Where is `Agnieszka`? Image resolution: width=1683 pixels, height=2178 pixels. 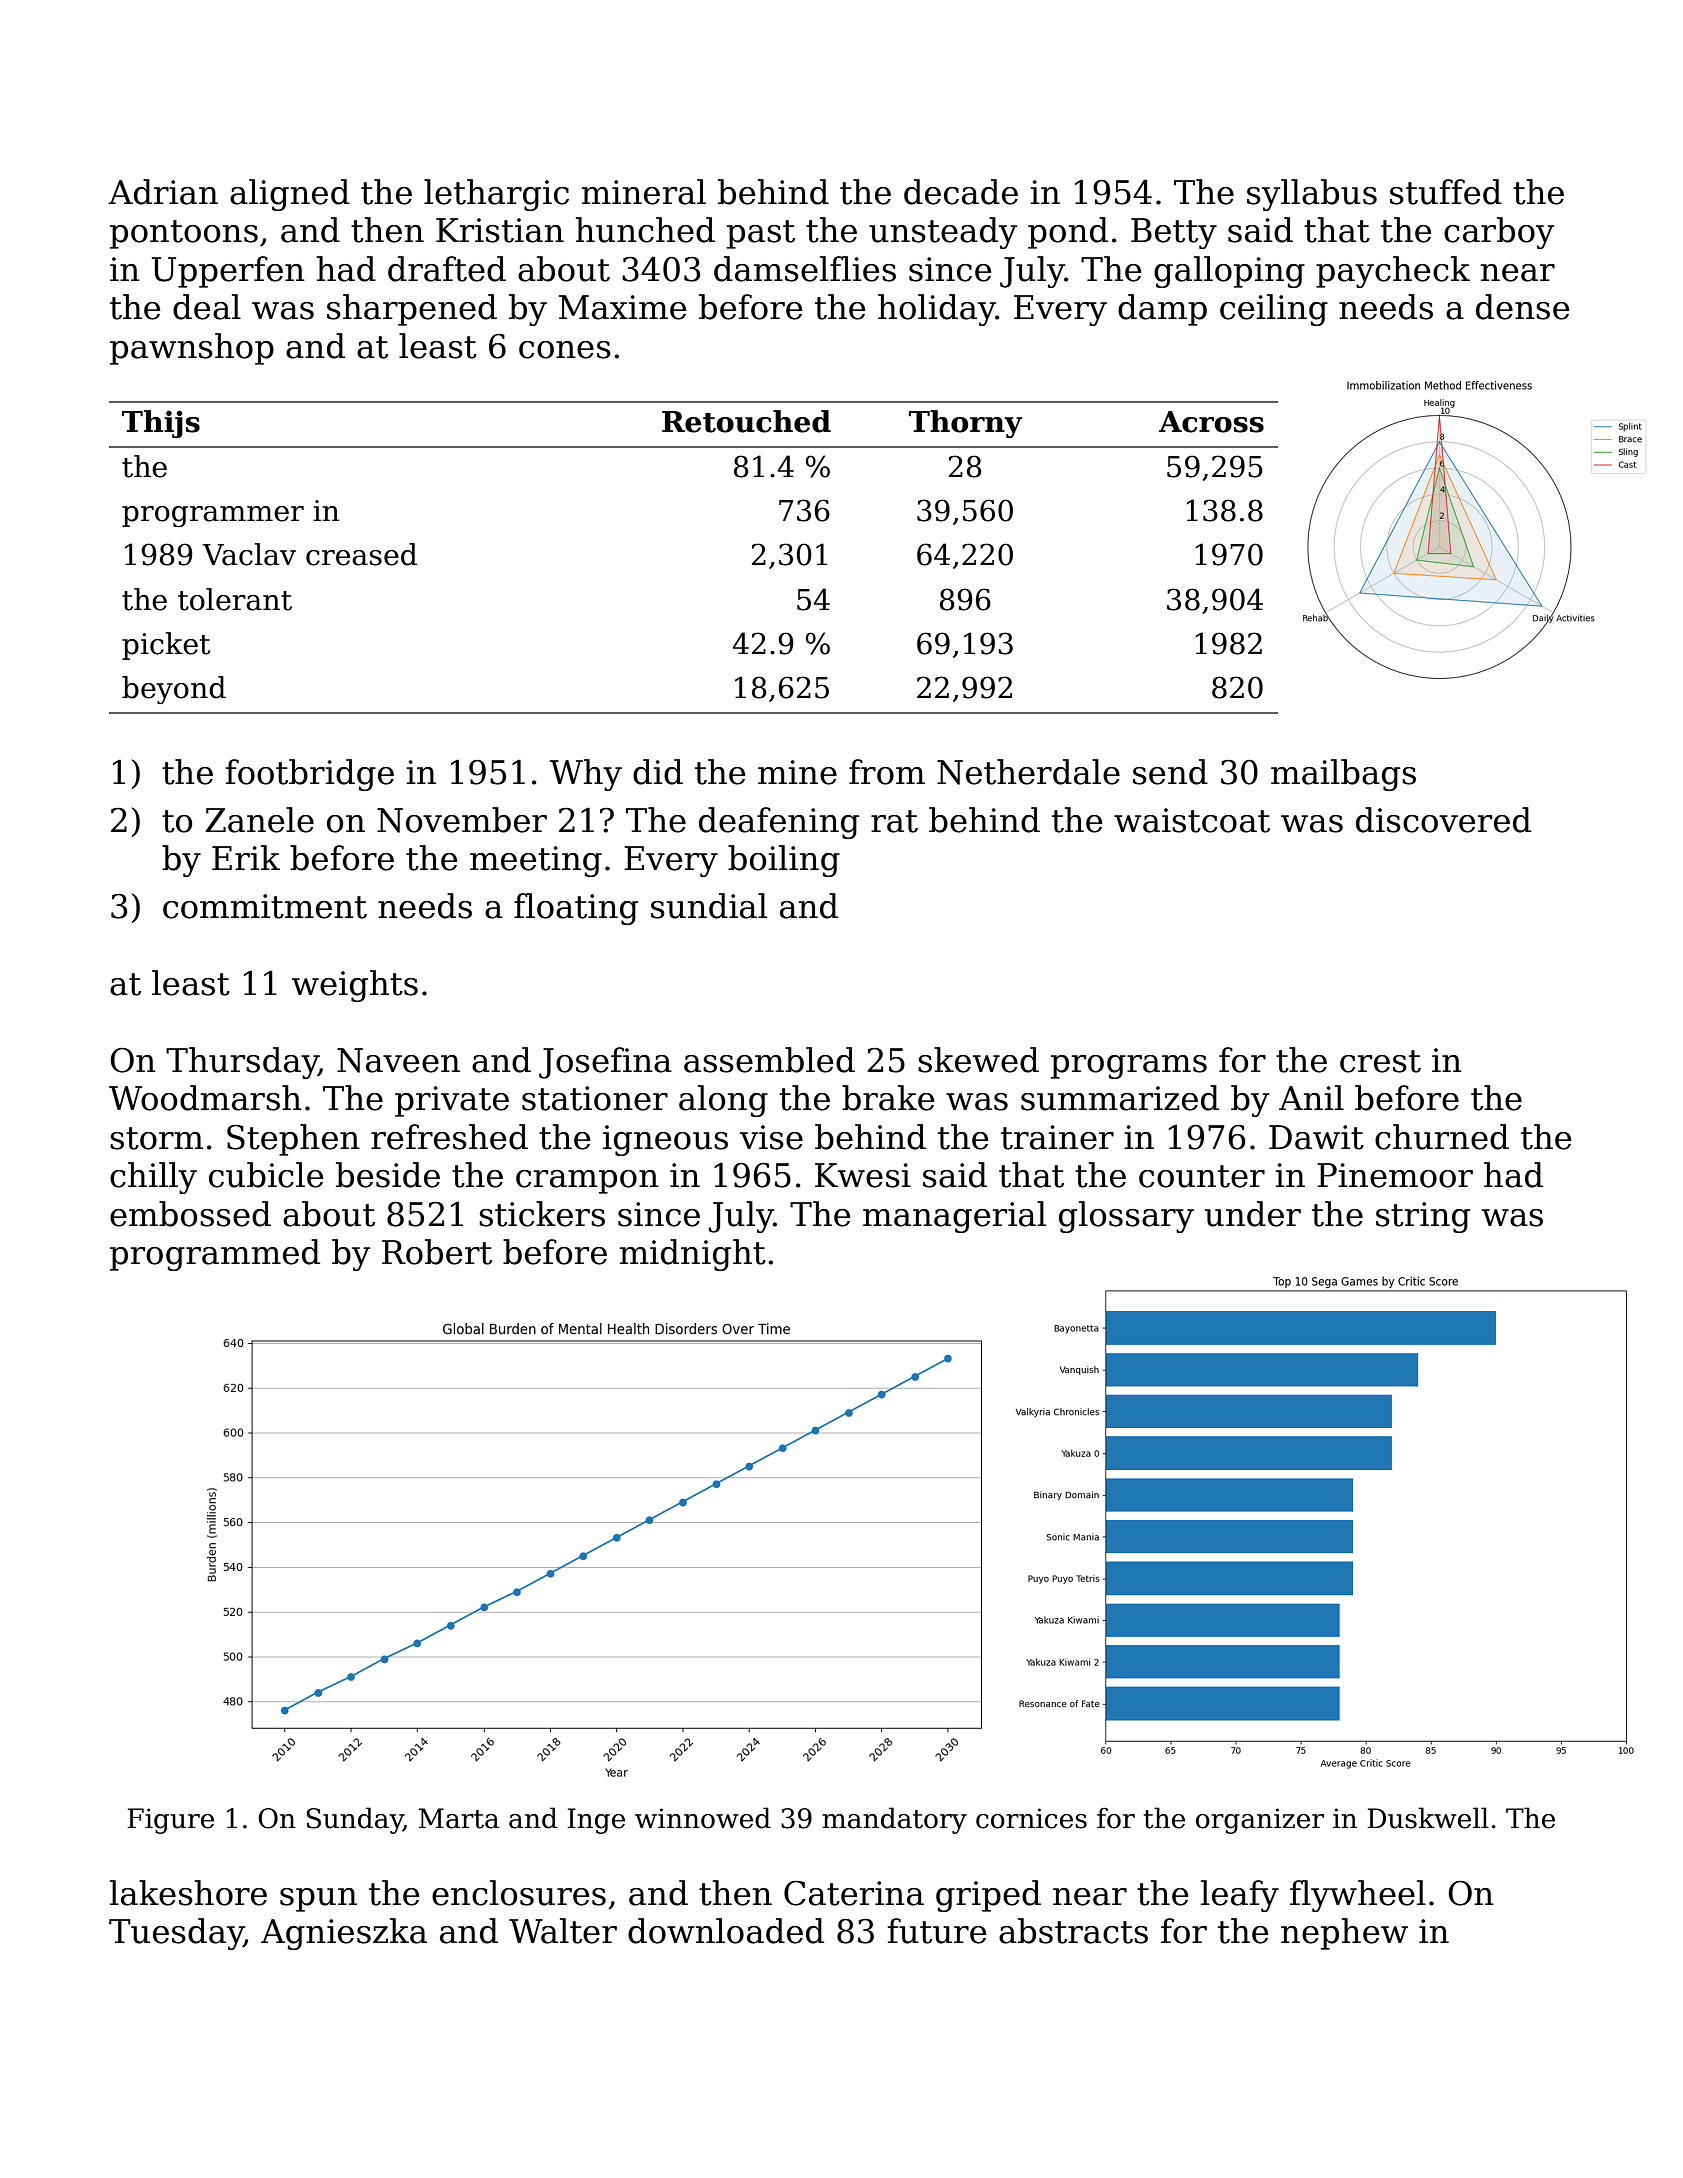 Agnieszka is located at coordinates (344, 1934).
